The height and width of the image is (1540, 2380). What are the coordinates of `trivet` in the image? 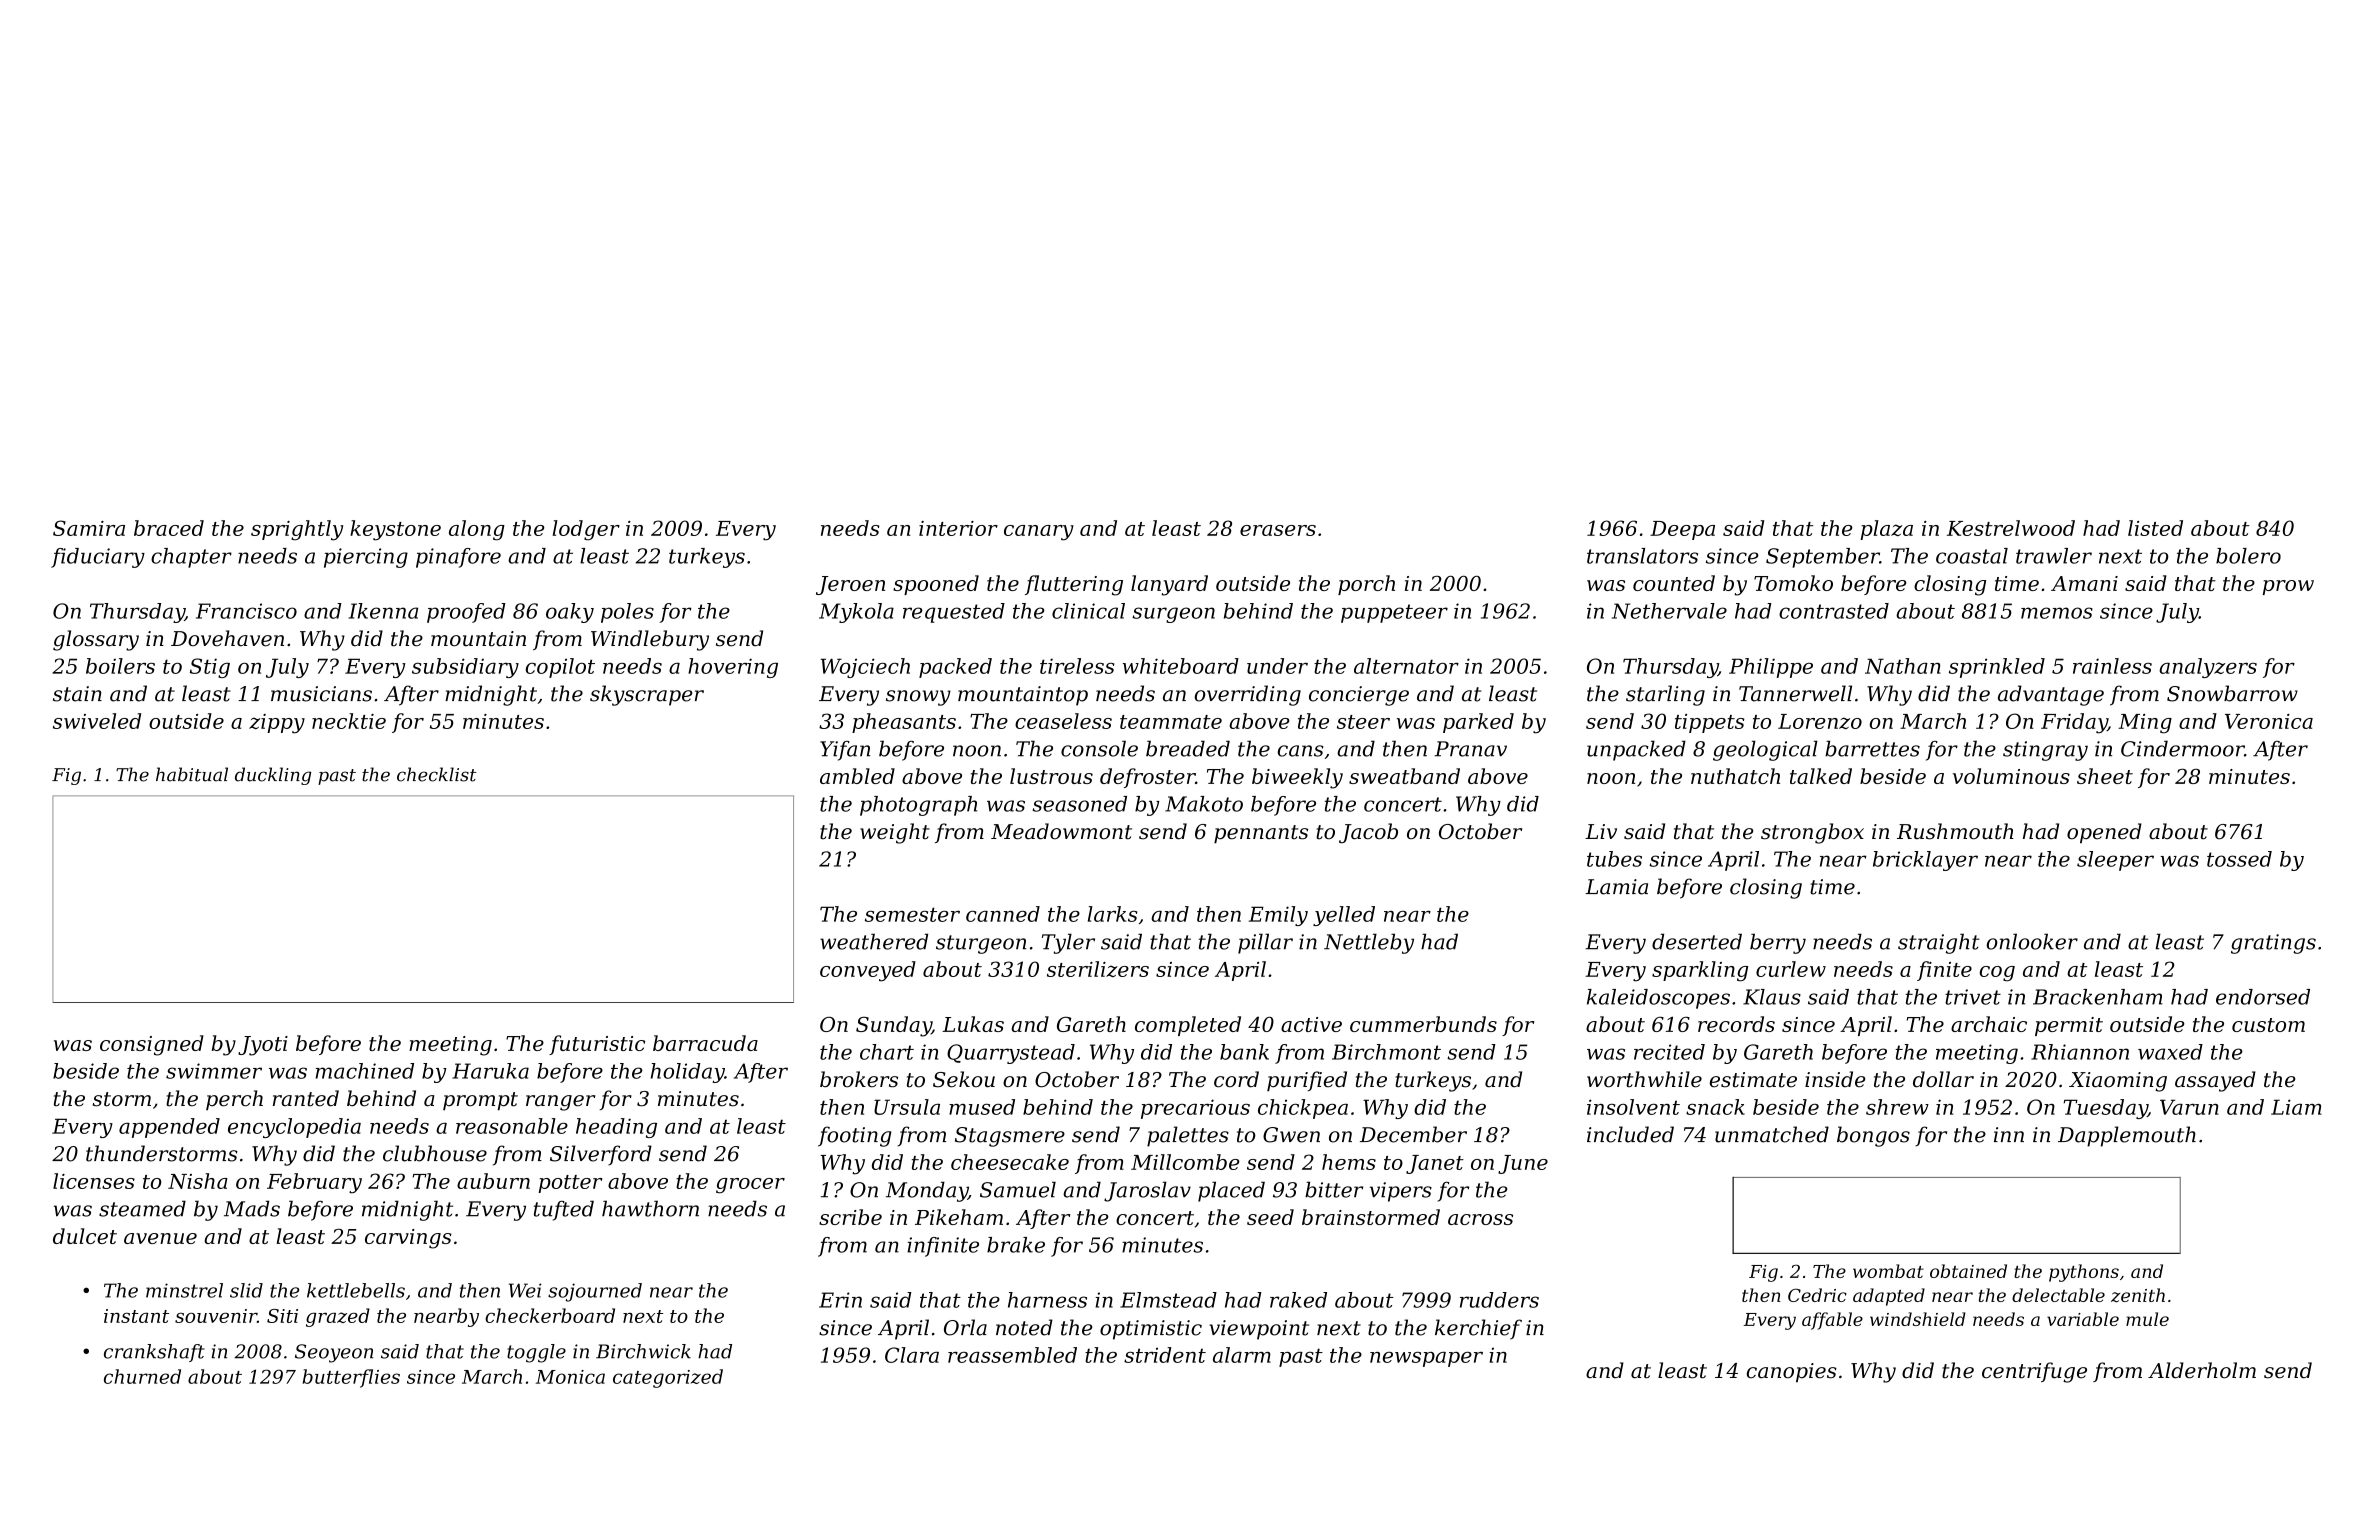 It's located at (1973, 997).
